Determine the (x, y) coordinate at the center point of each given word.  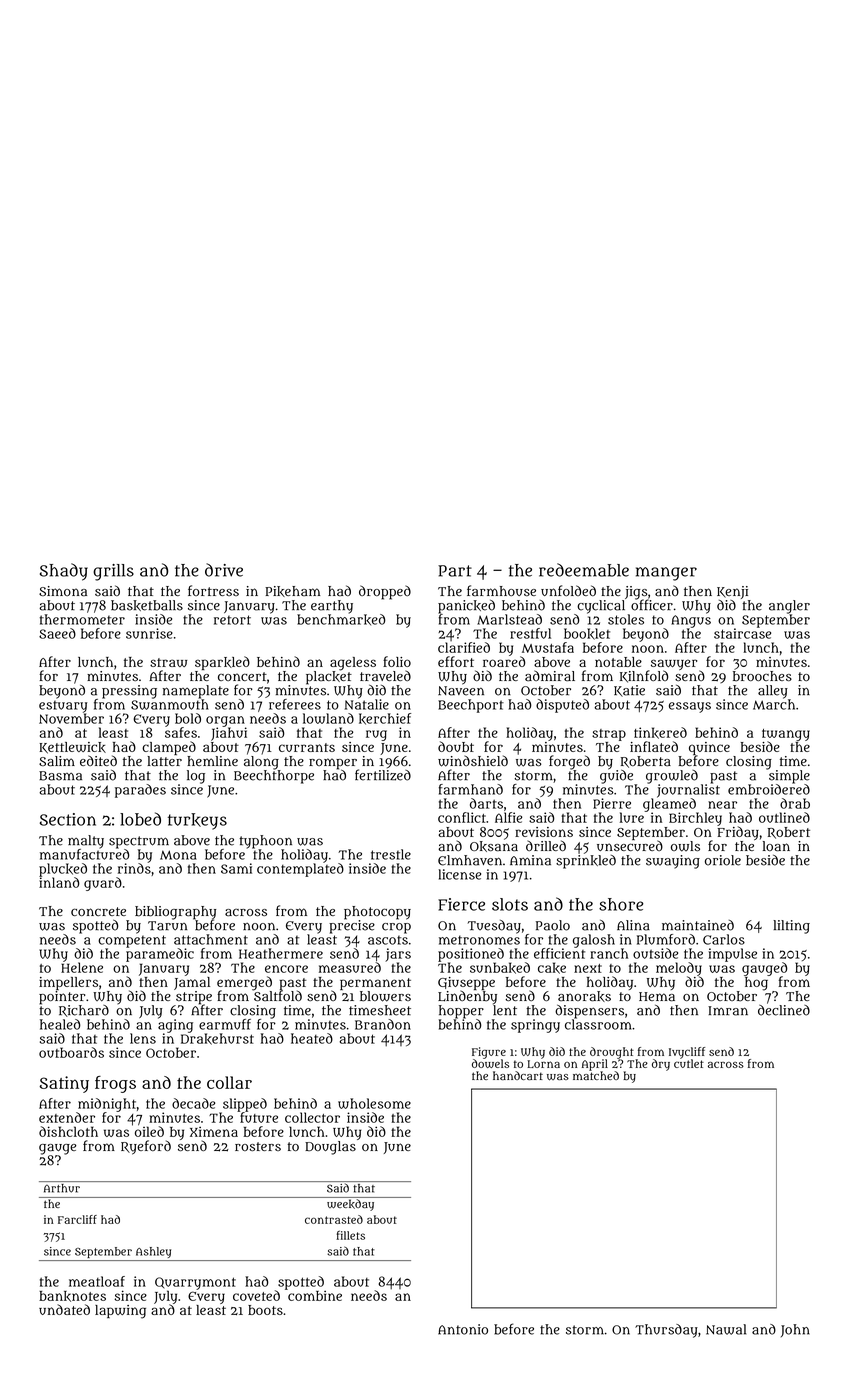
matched (596, 1075)
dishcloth (68, 1131)
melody (679, 969)
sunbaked (500, 968)
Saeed (57, 633)
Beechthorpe (274, 777)
